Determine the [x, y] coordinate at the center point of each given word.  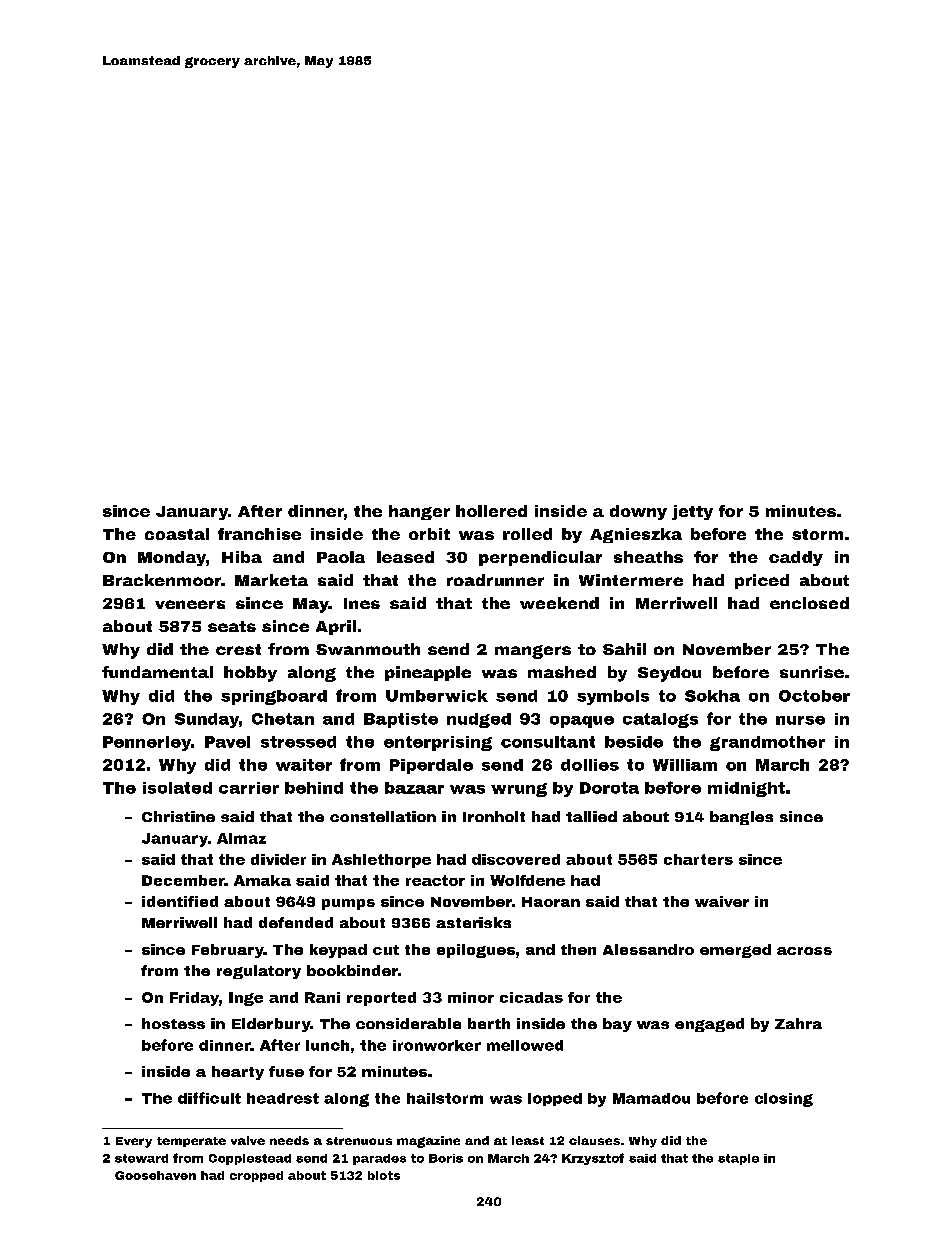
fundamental [157, 672]
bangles [741, 818]
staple [738, 1159]
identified [180, 901]
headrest [283, 1098]
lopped [555, 1099]
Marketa [271, 580]
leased [405, 557]
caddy [796, 558]
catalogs [660, 720]
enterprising [438, 743]
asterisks [473, 922]
